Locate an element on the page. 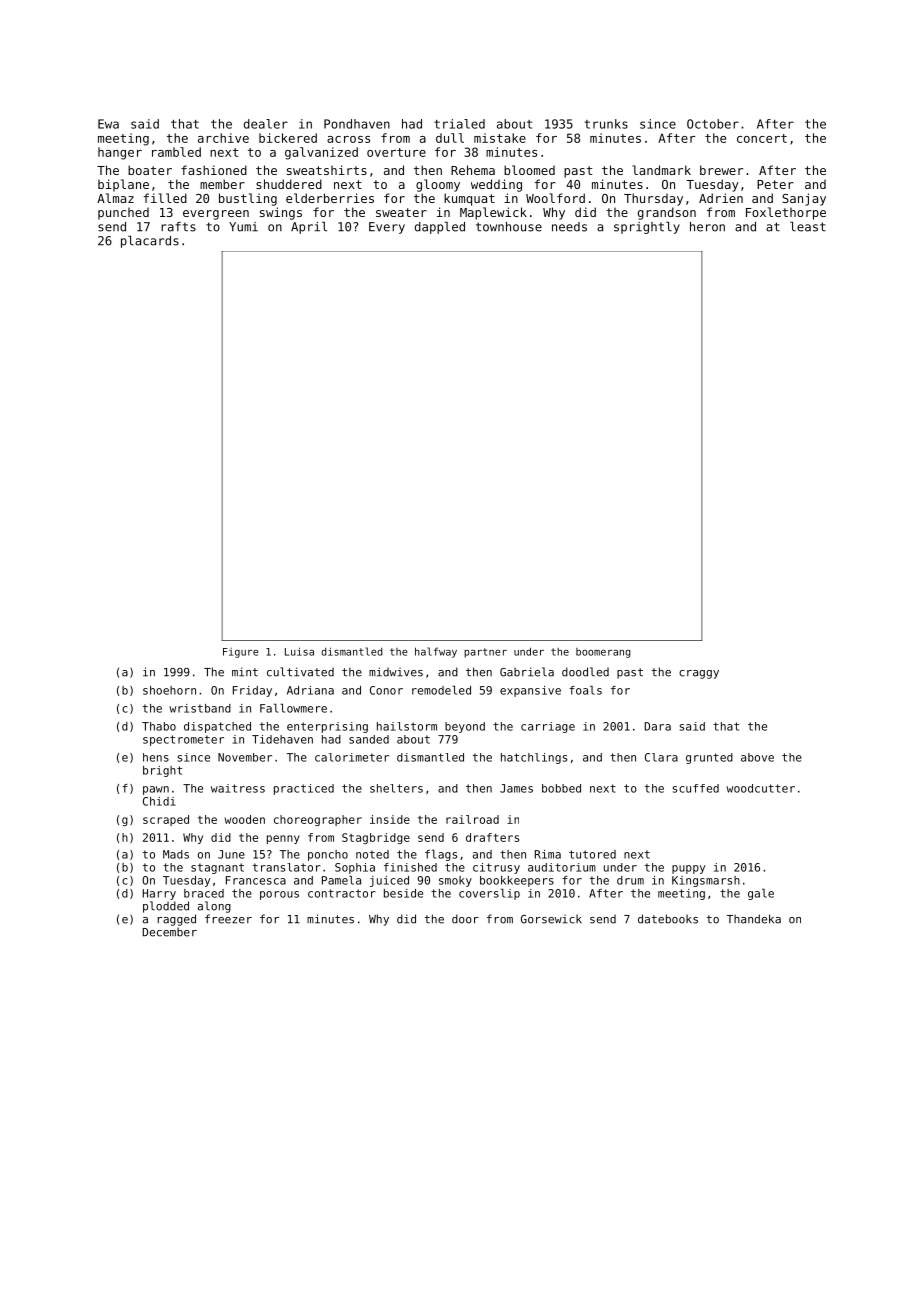  Ewa is located at coordinates (108, 124).
